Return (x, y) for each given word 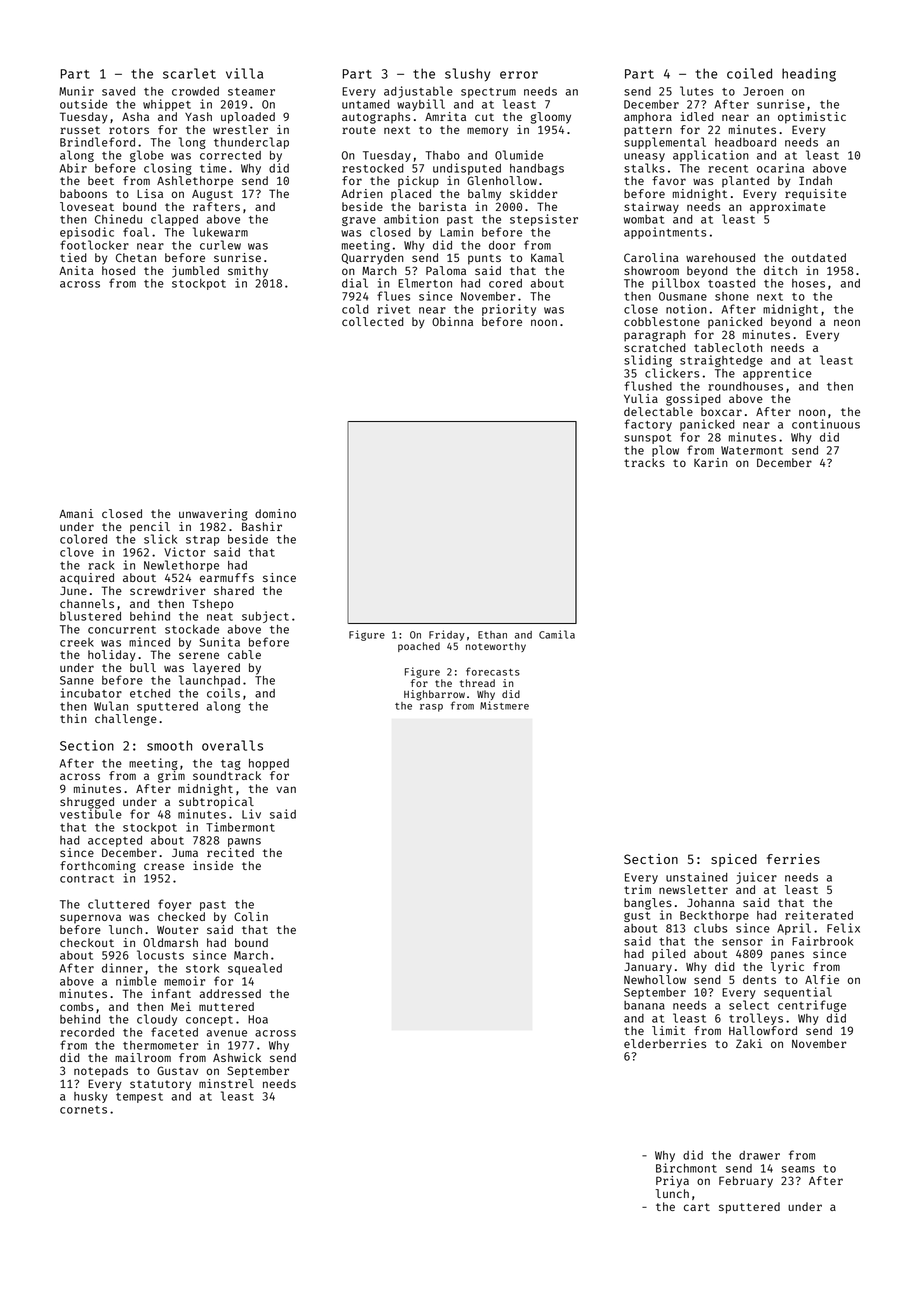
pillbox (676, 284)
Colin (251, 916)
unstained (697, 877)
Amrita (445, 116)
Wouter (177, 930)
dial (355, 283)
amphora (648, 118)
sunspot (647, 439)
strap (202, 541)
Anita (76, 270)
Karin (711, 462)
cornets (83, 1110)
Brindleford (97, 142)
